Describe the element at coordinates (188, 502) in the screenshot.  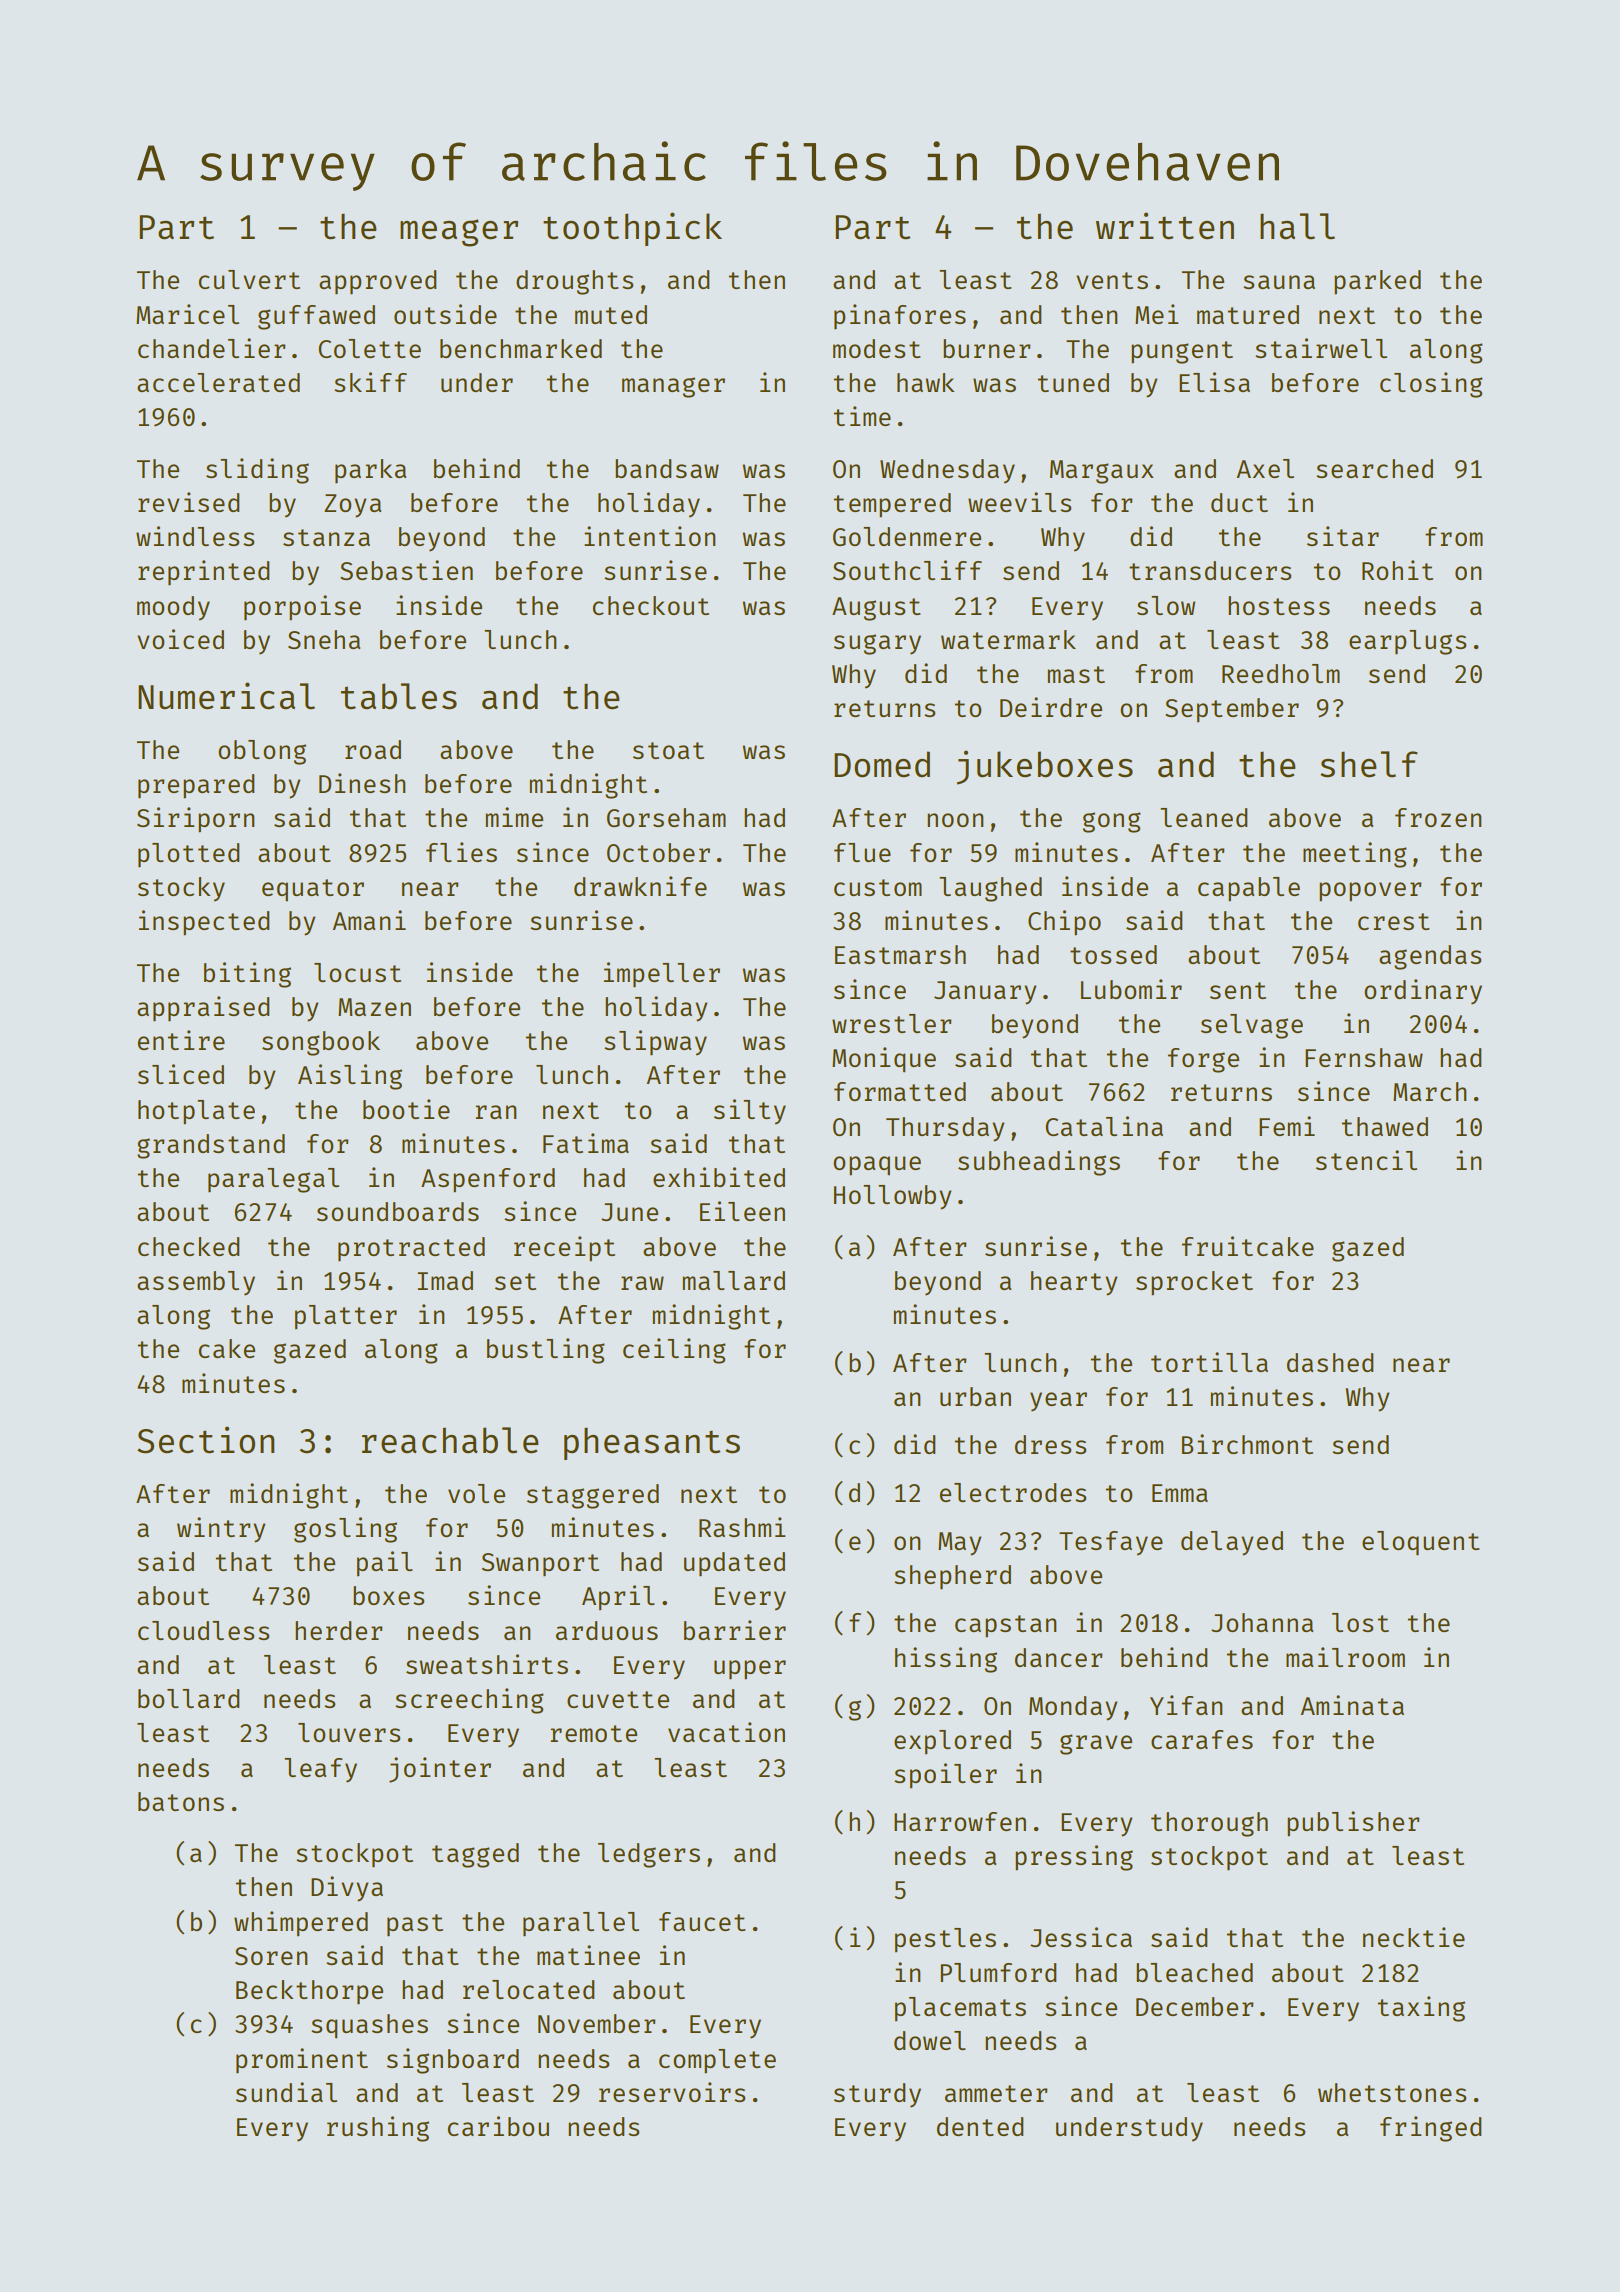
I see `revised` at that location.
